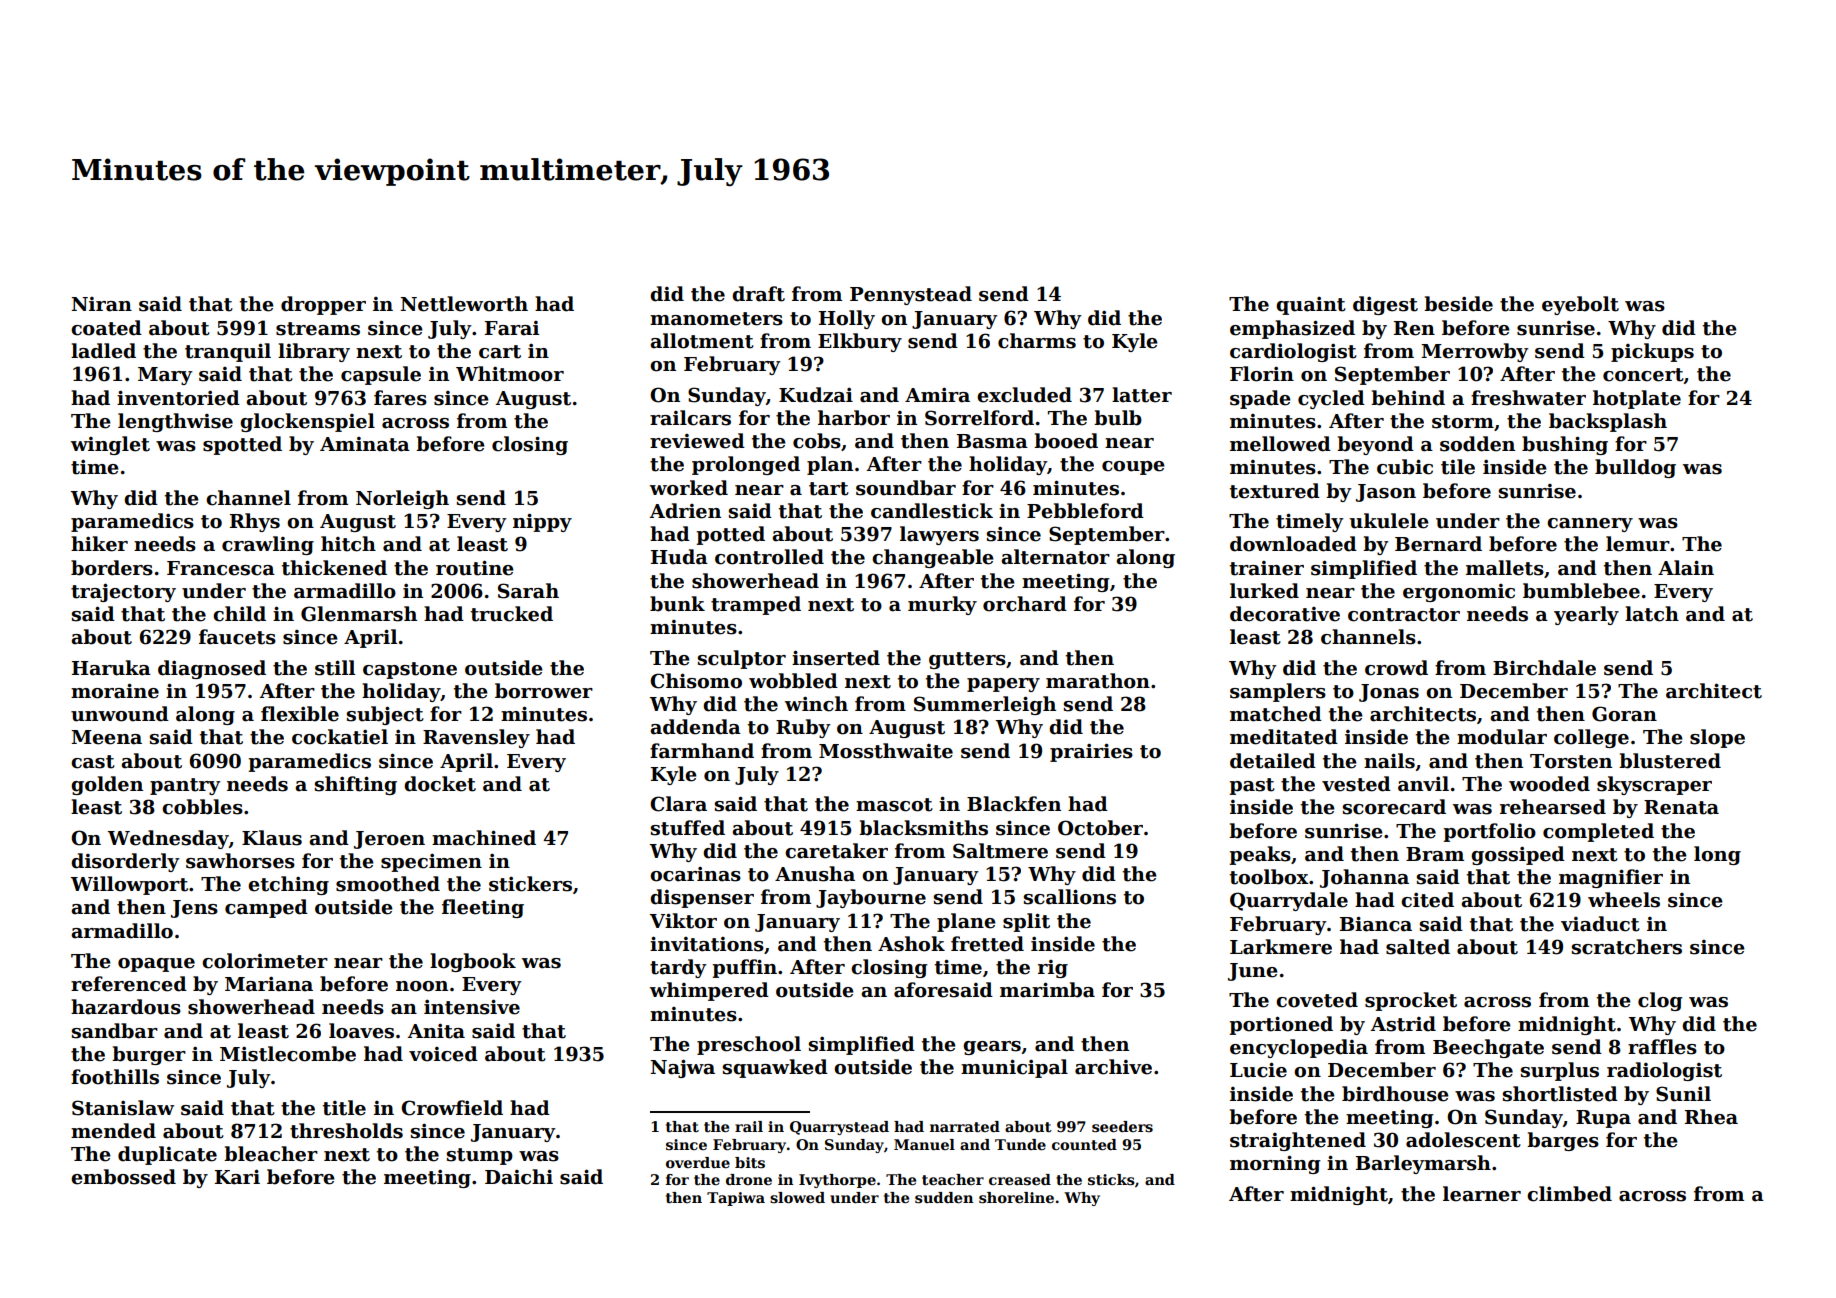 This page has height=1298, width=1836. I want to click on eyebolt, so click(1580, 305).
